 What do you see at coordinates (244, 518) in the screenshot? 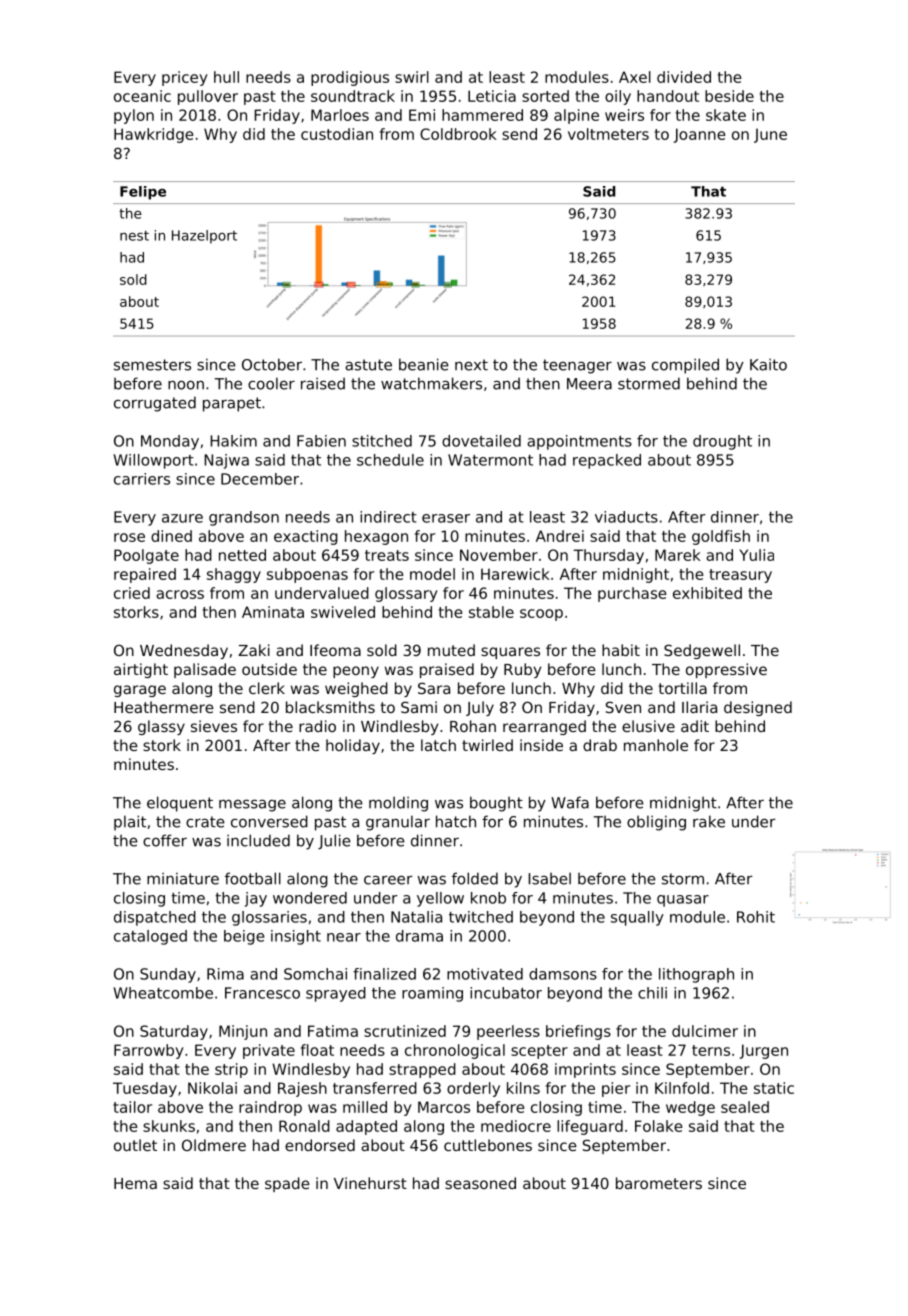
I see `grandson` at bounding box center [244, 518].
